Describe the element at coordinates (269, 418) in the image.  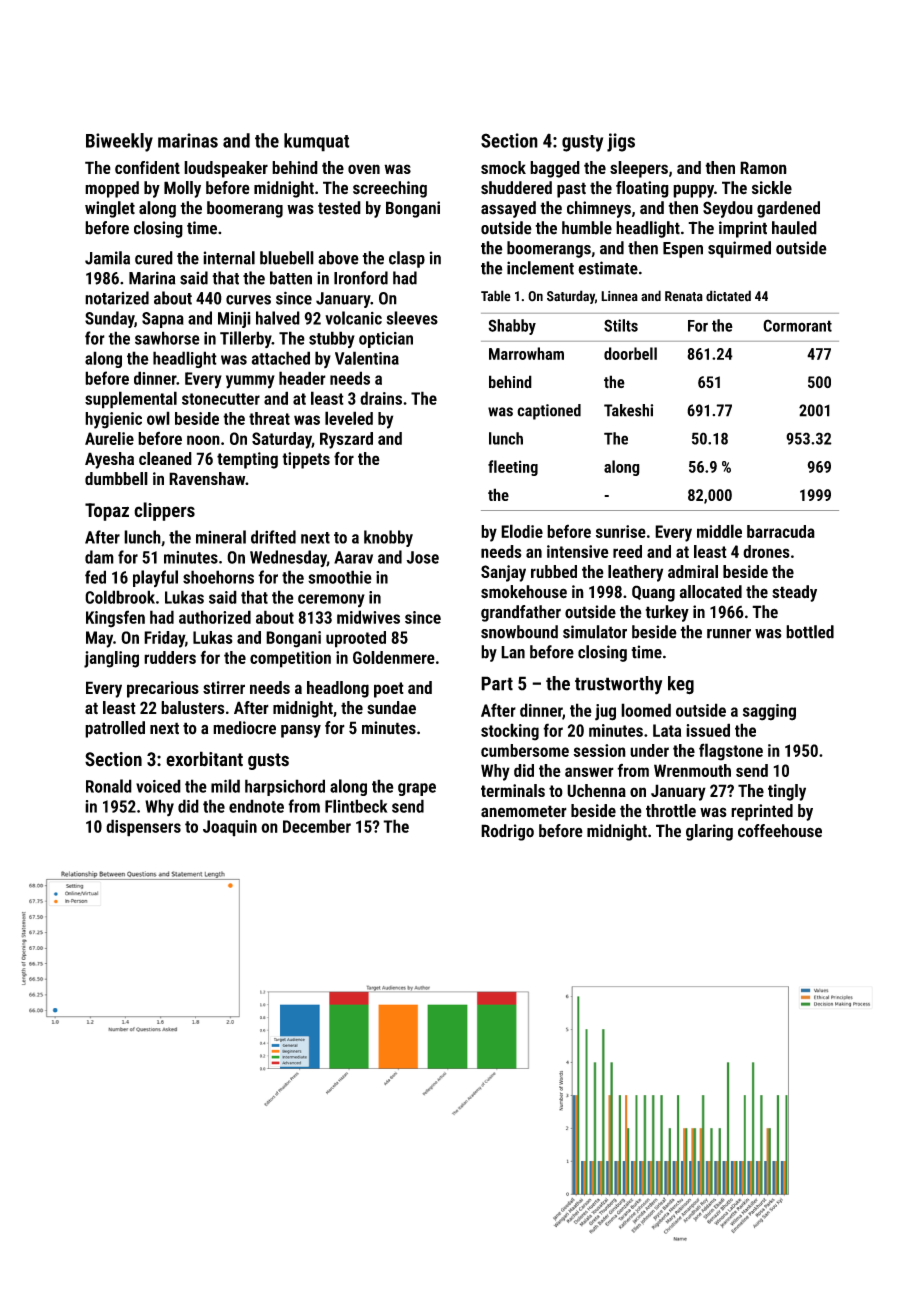
I see `threat` at that location.
